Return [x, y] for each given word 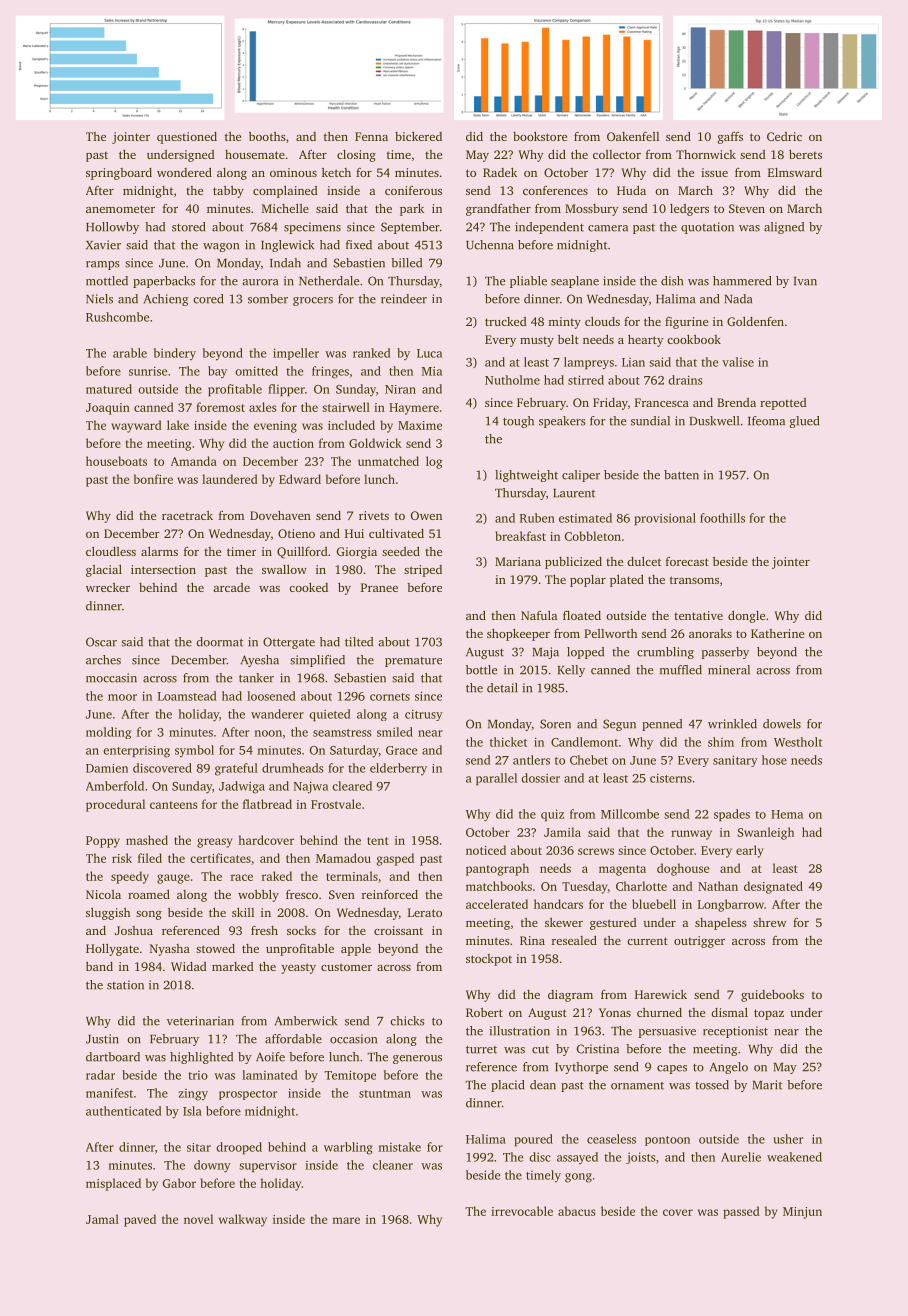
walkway [243, 1220]
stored [188, 227]
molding [108, 733]
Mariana [518, 561]
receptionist [735, 1032]
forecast [687, 561]
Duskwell [714, 421]
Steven [747, 208]
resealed [574, 940]
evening [275, 427]
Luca [429, 353]
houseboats [116, 461]
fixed [359, 245]
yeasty [298, 968]
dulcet [644, 561]
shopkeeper [518, 634]
